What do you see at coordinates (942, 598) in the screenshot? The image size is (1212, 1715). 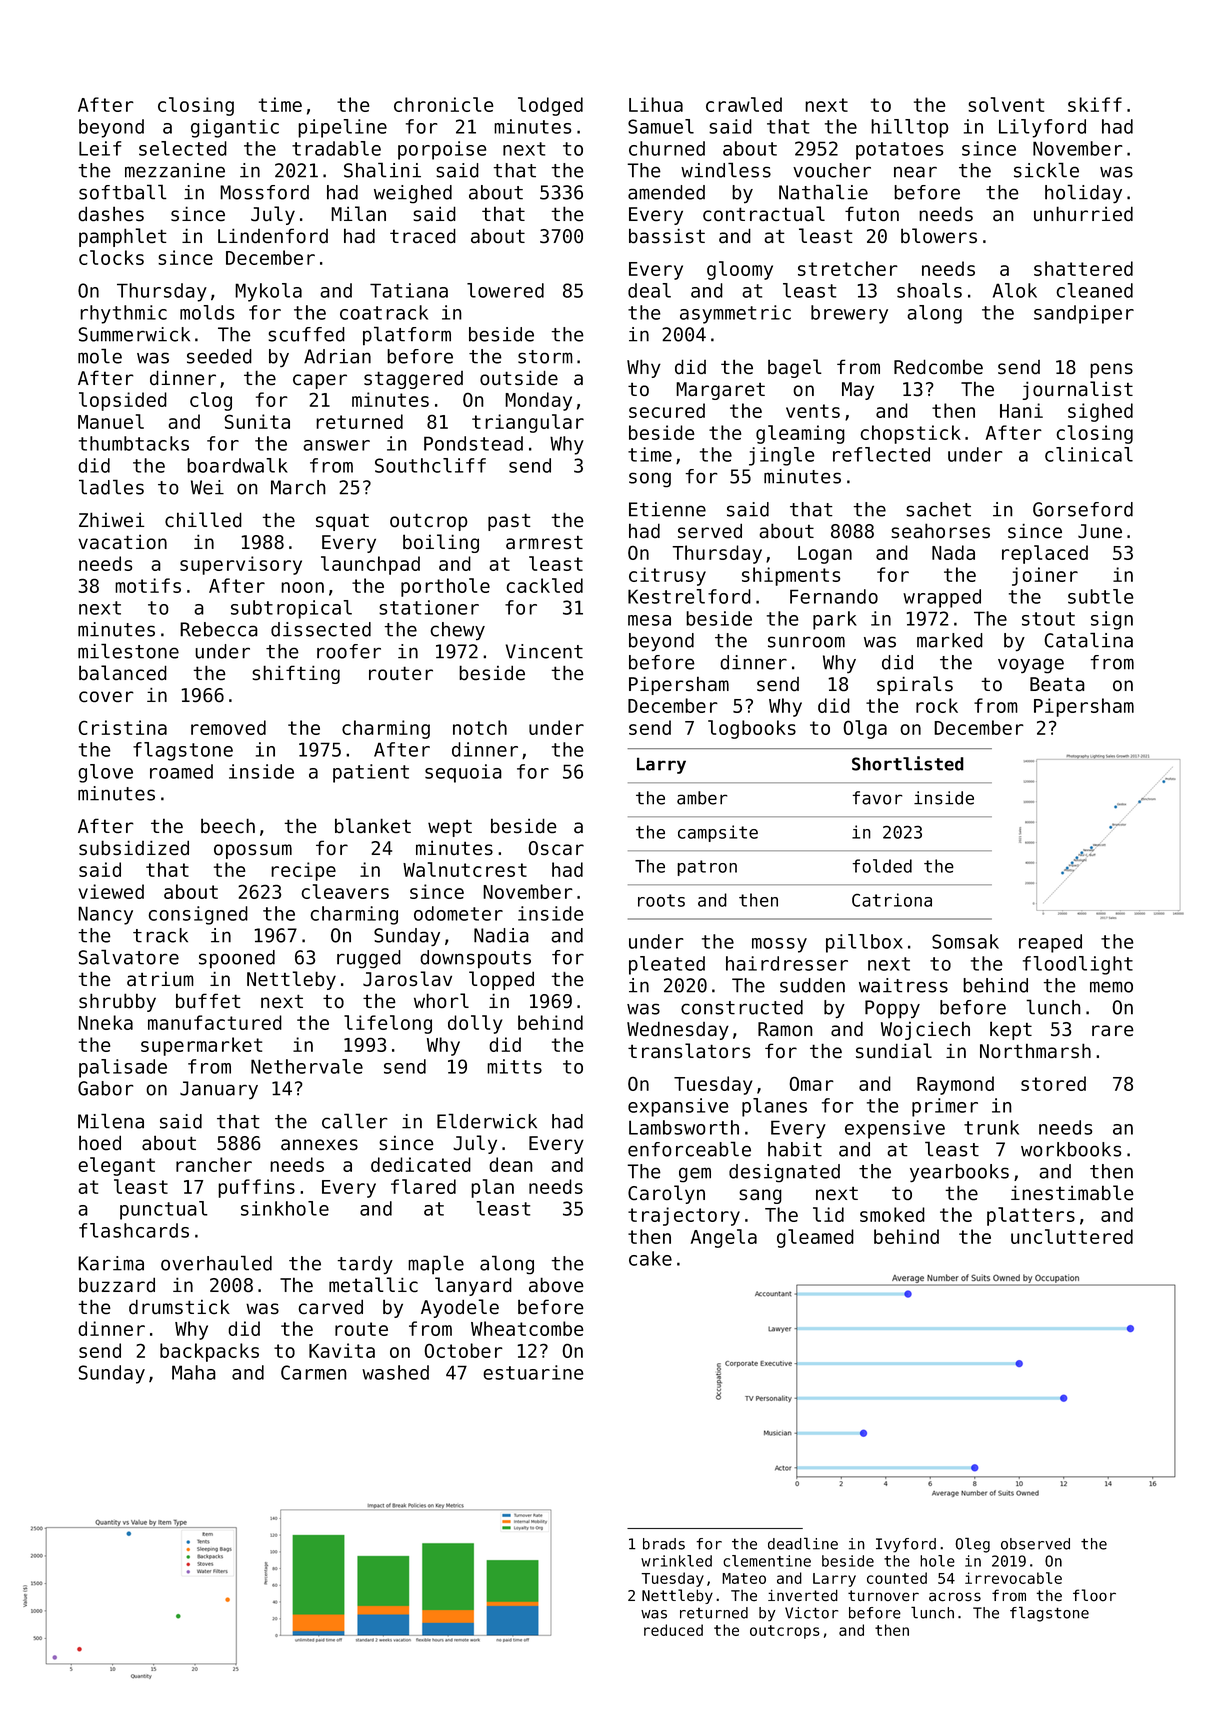 I see `wrapped` at bounding box center [942, 598].
